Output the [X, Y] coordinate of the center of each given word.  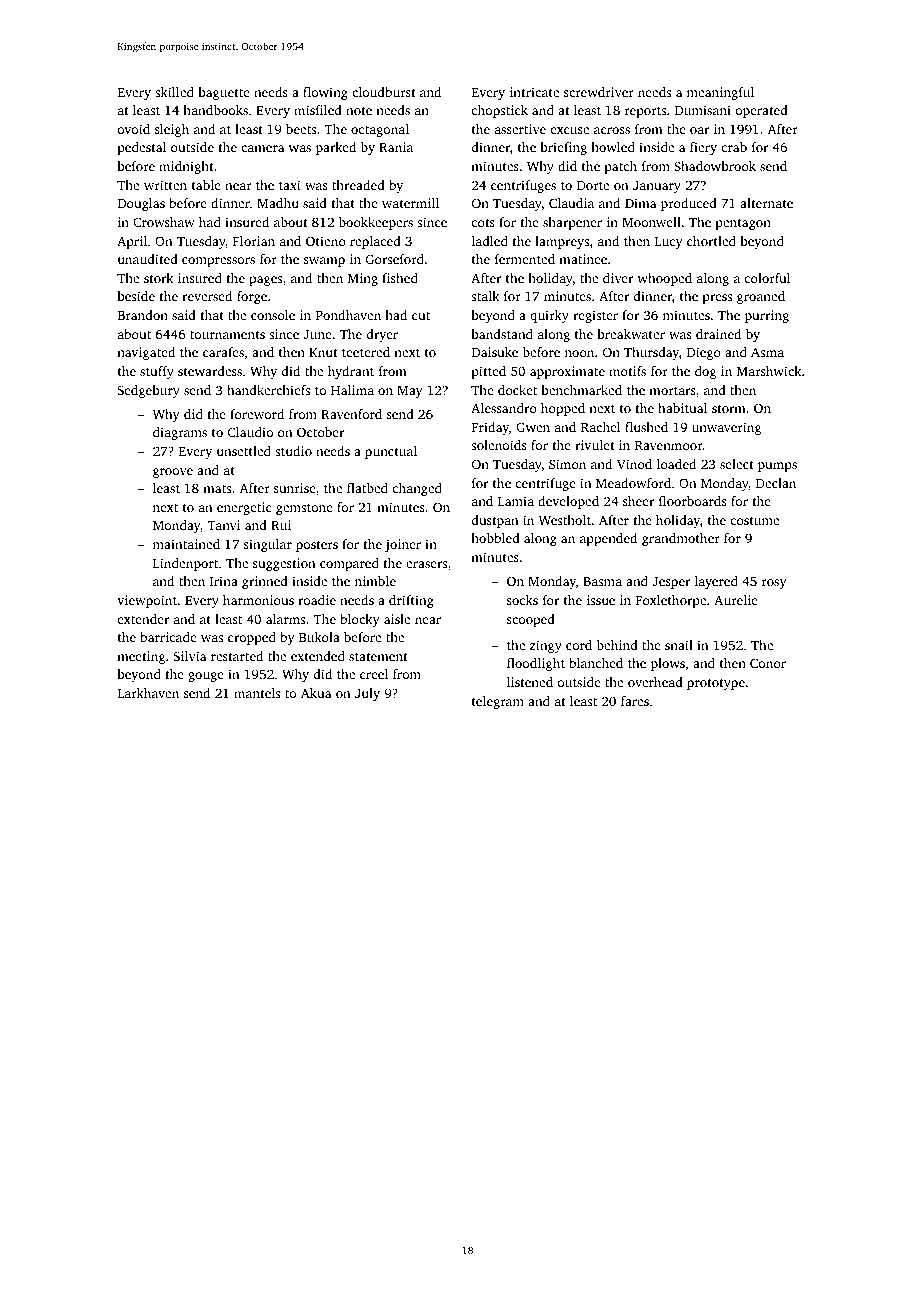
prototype [716, 684]
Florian [254, 241]
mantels [257, 693]
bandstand [502, 334]
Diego [704, 353]
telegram [498, 702]
